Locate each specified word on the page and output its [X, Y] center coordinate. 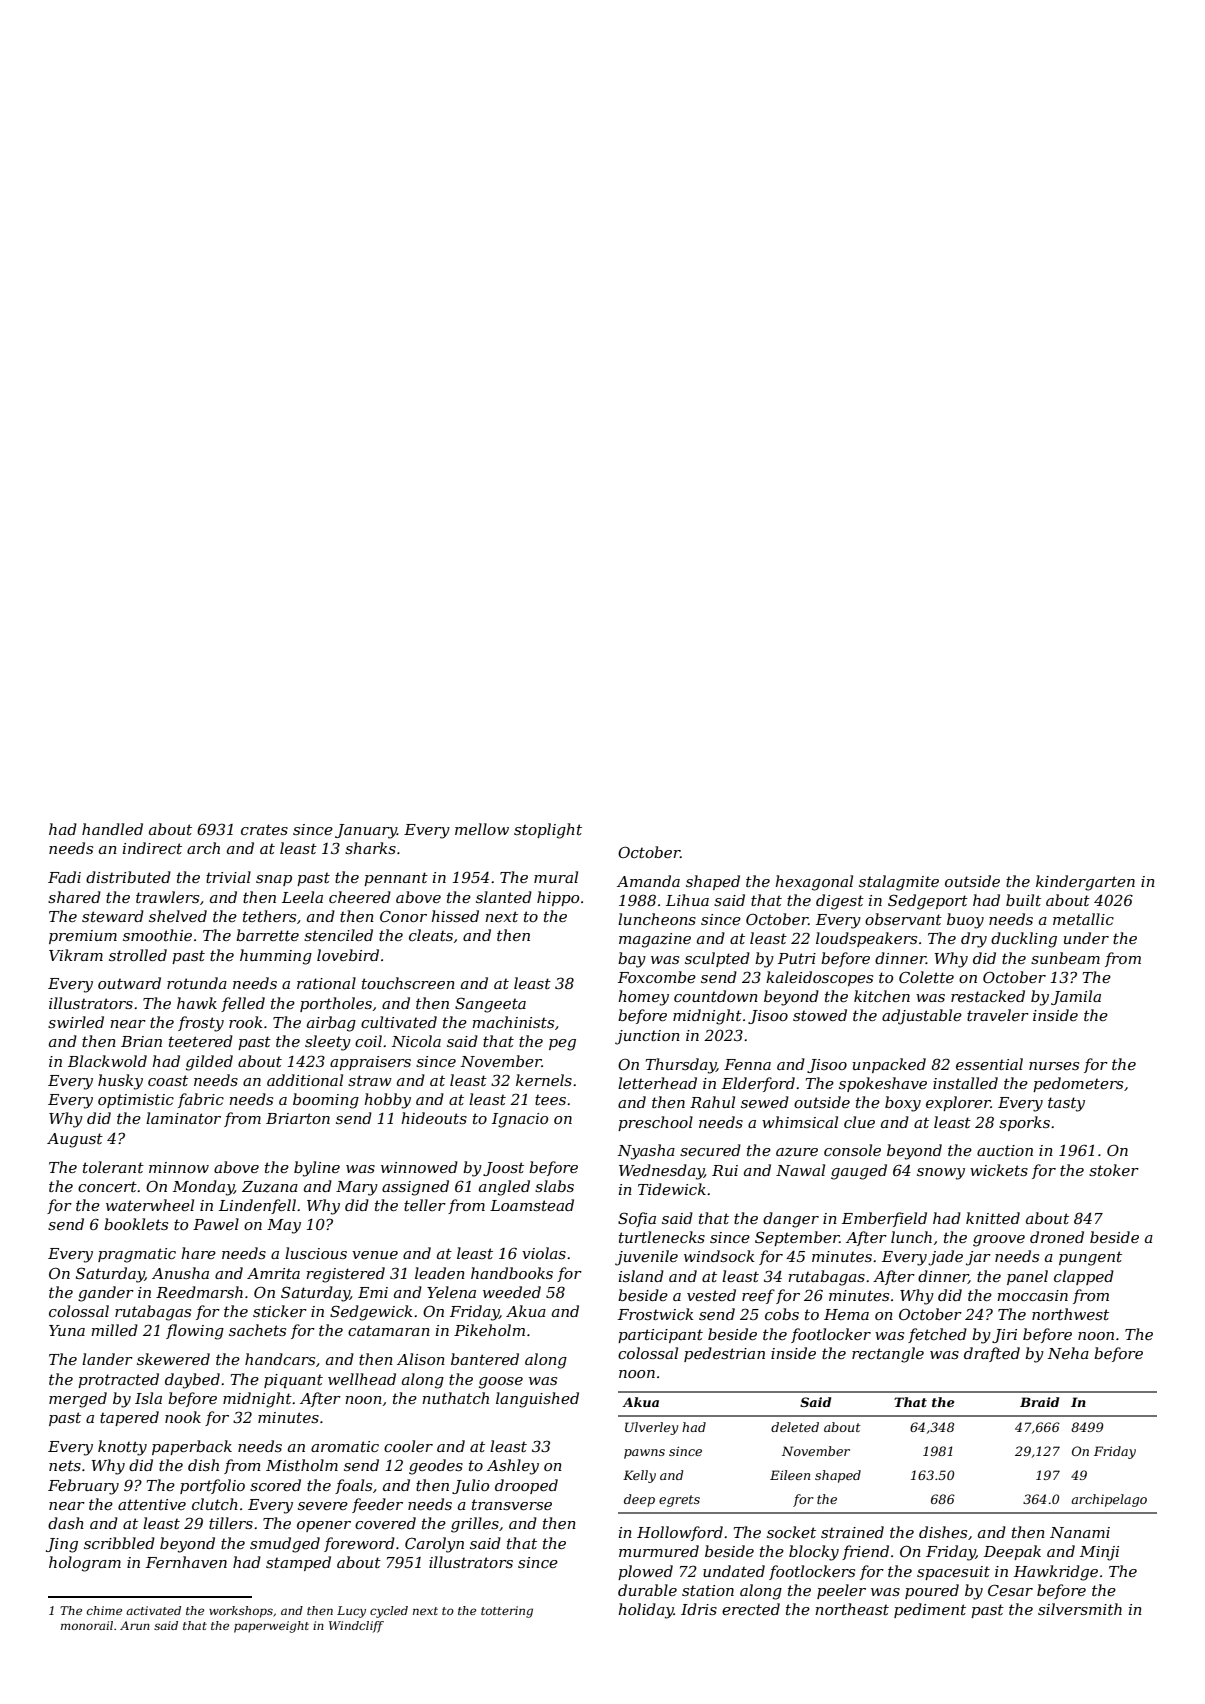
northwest [1070, 1314]
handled [112, 829]
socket [791, 1532]
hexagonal [814, 883]
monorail [87, 1625]
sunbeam [1065, 958]
